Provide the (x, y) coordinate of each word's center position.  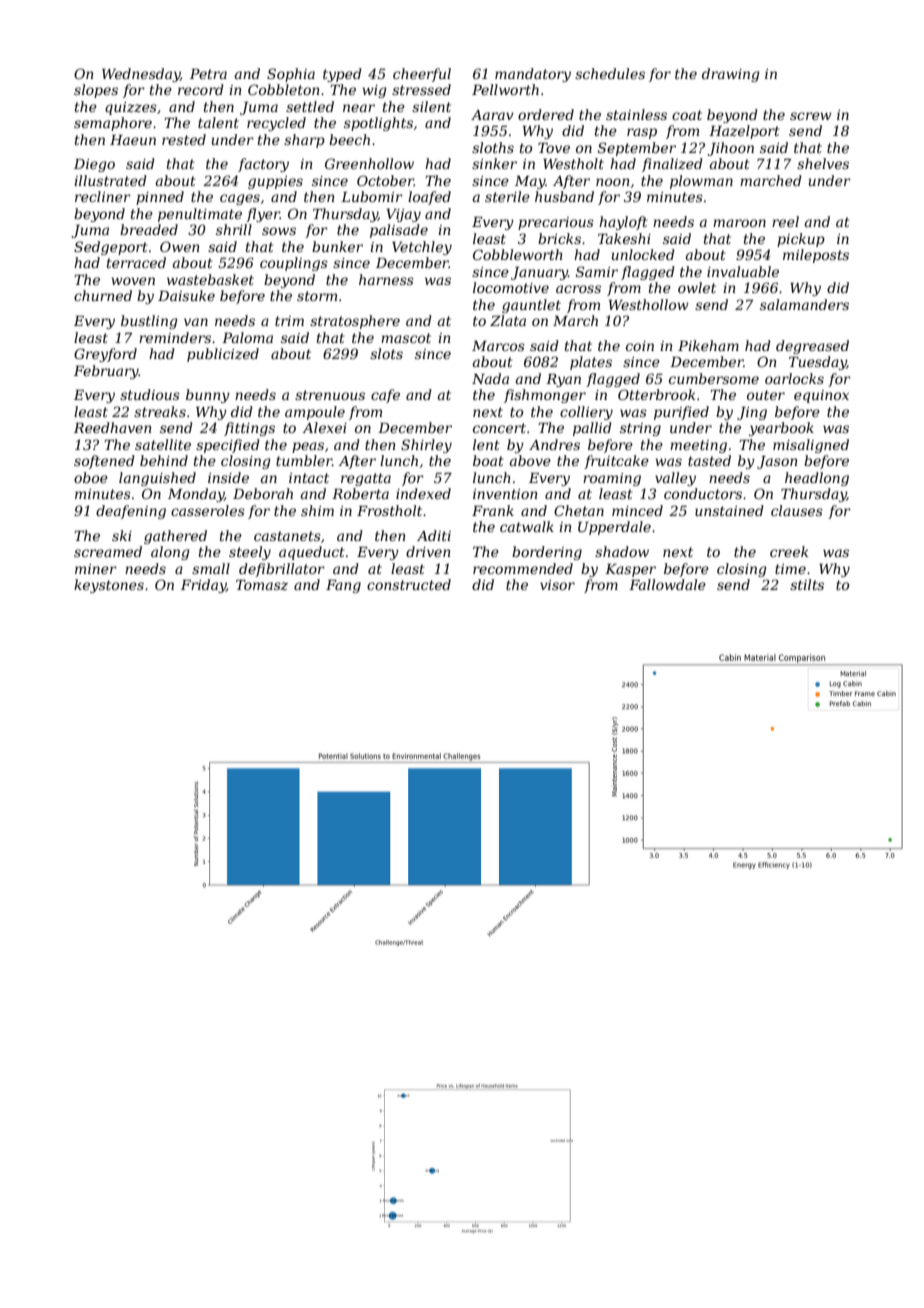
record (201, 89)
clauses (797, 510)
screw (811, 116)
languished (157, 479)
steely (250, 553)
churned (103, 295)
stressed (421, 89)
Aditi (434, 535)
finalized (672, 165)
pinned (160, 198)
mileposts (816, 256)
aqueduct (312, 553)
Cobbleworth (518, 254)
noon (613, 182)
